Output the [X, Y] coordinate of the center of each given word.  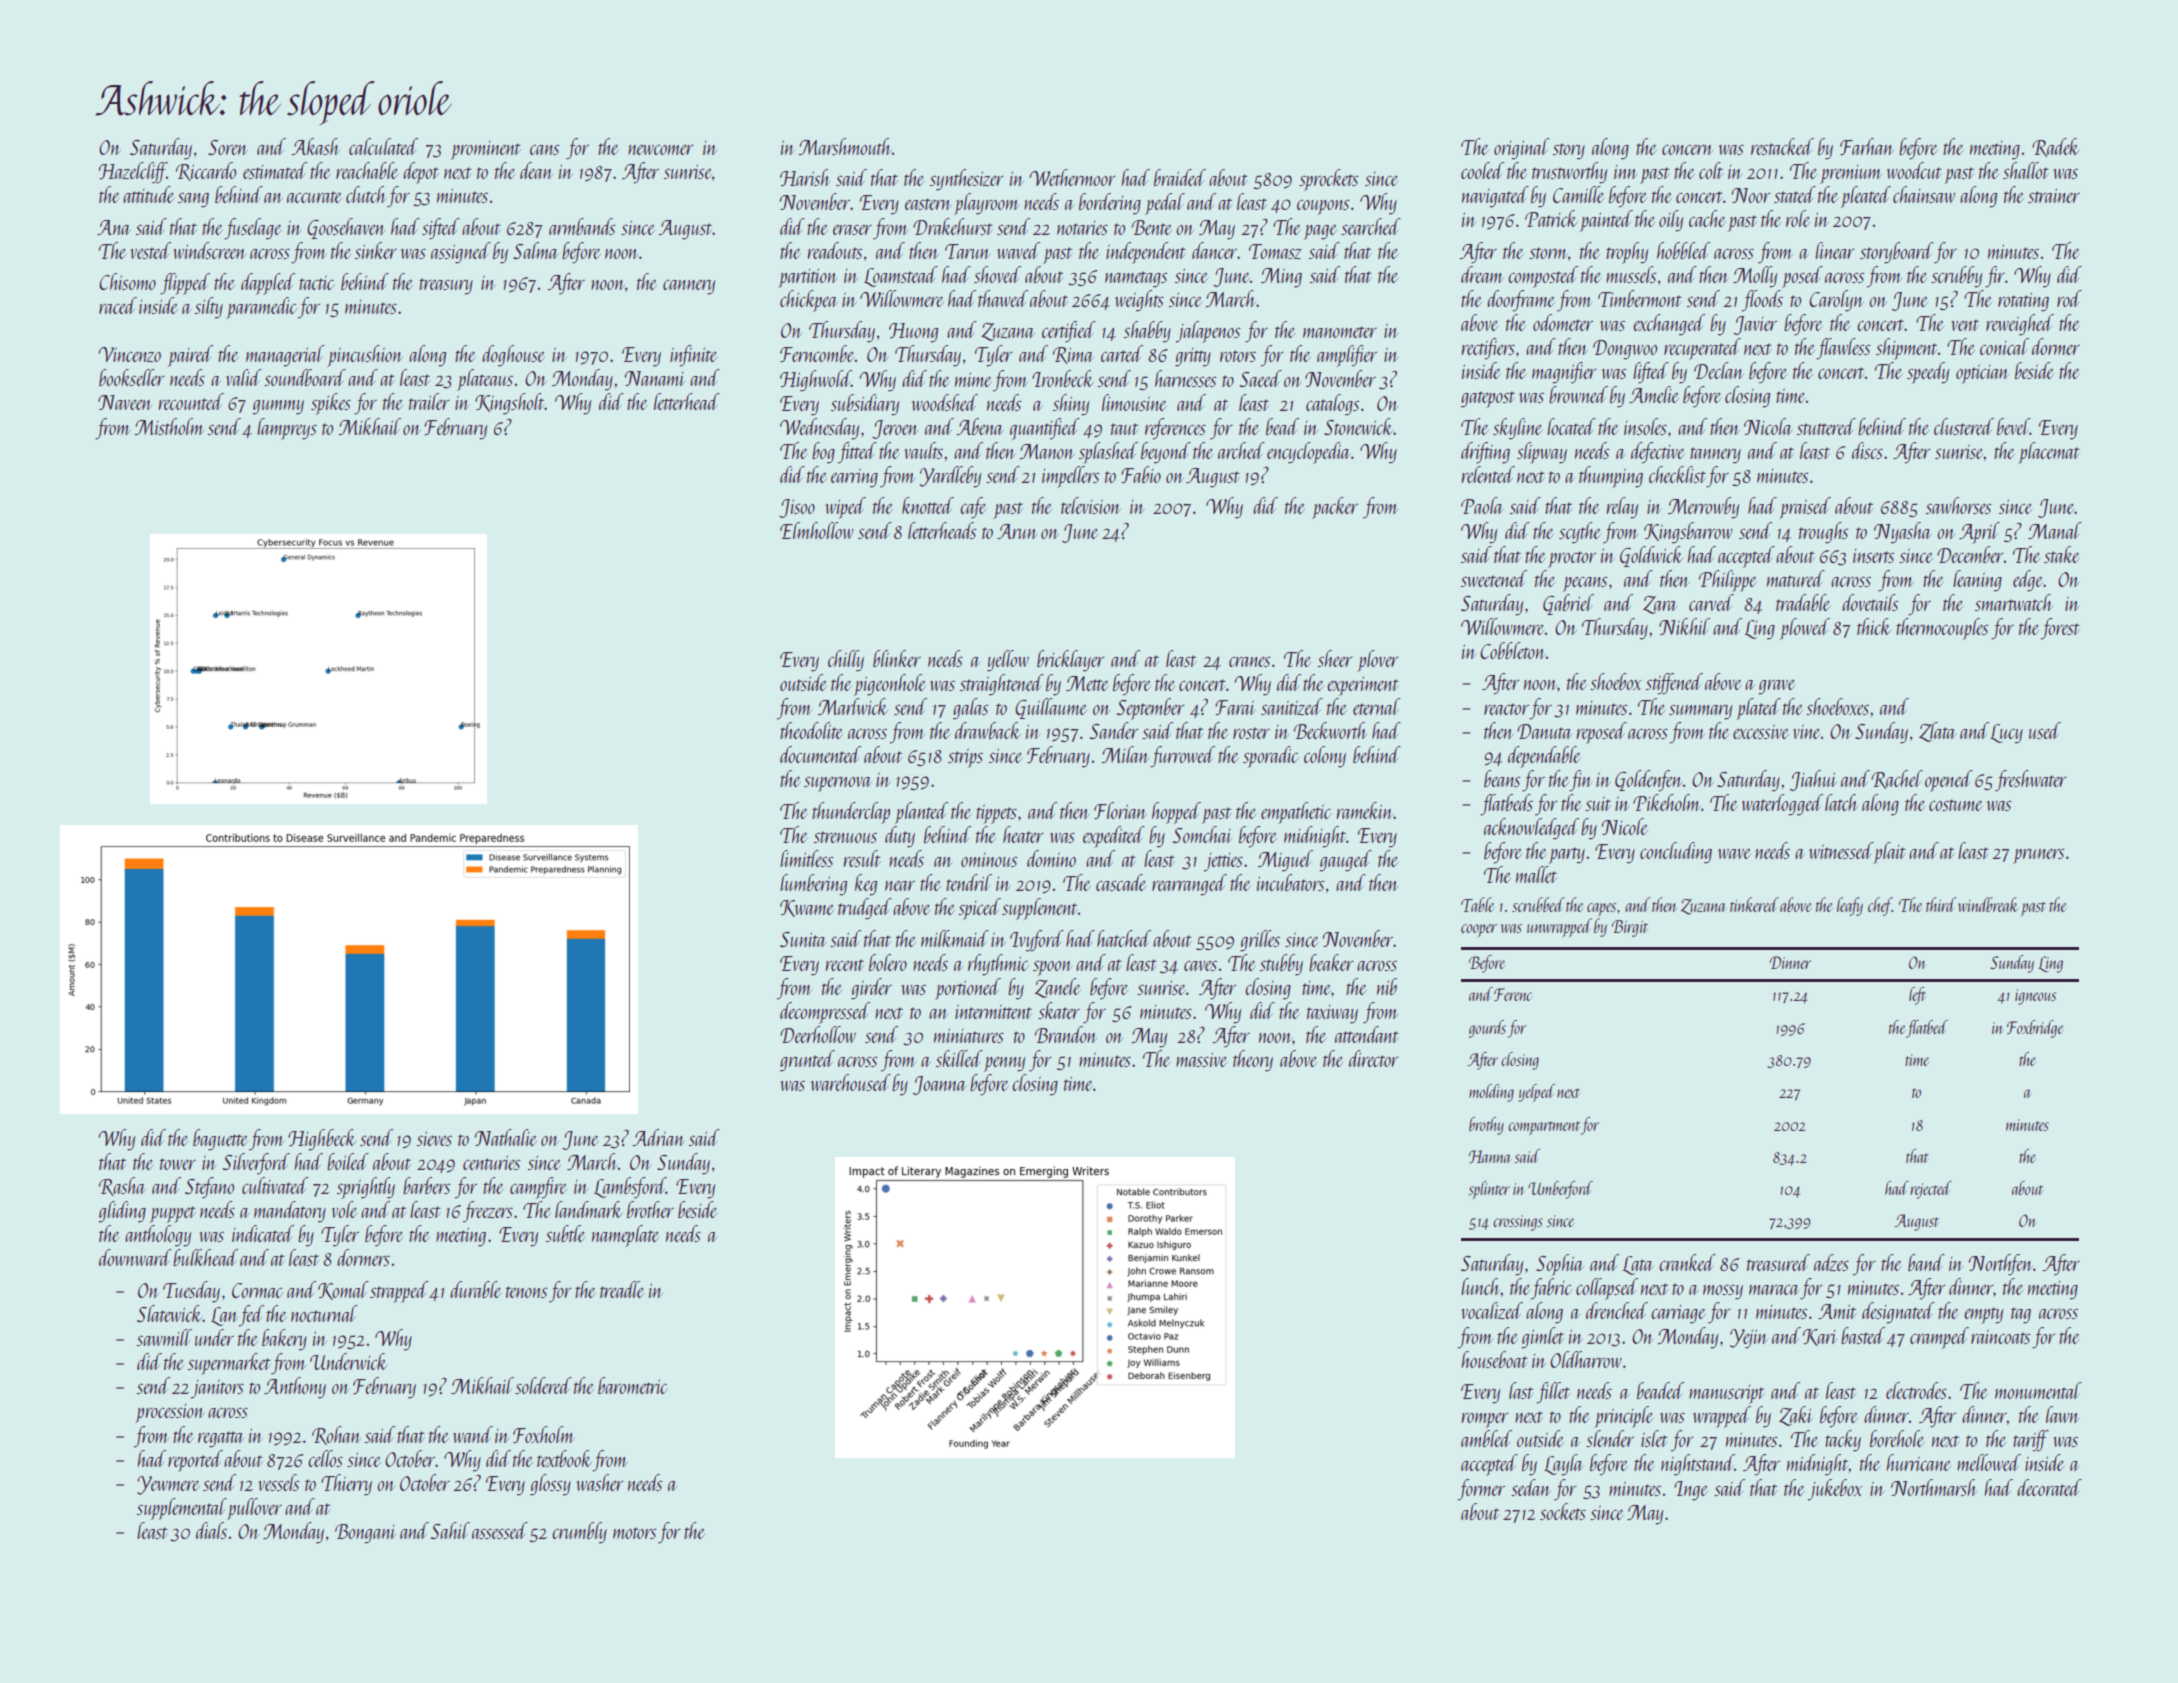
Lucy [2006, 734]
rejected [1931, 1190]
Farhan [1867, 146]
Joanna [939, 1085]
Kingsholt [510, 404]
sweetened [1494, 578]
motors [635, 1533]
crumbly [579, 1533]
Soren [228, 147]
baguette [220, 1140]
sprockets [1329, 180]
